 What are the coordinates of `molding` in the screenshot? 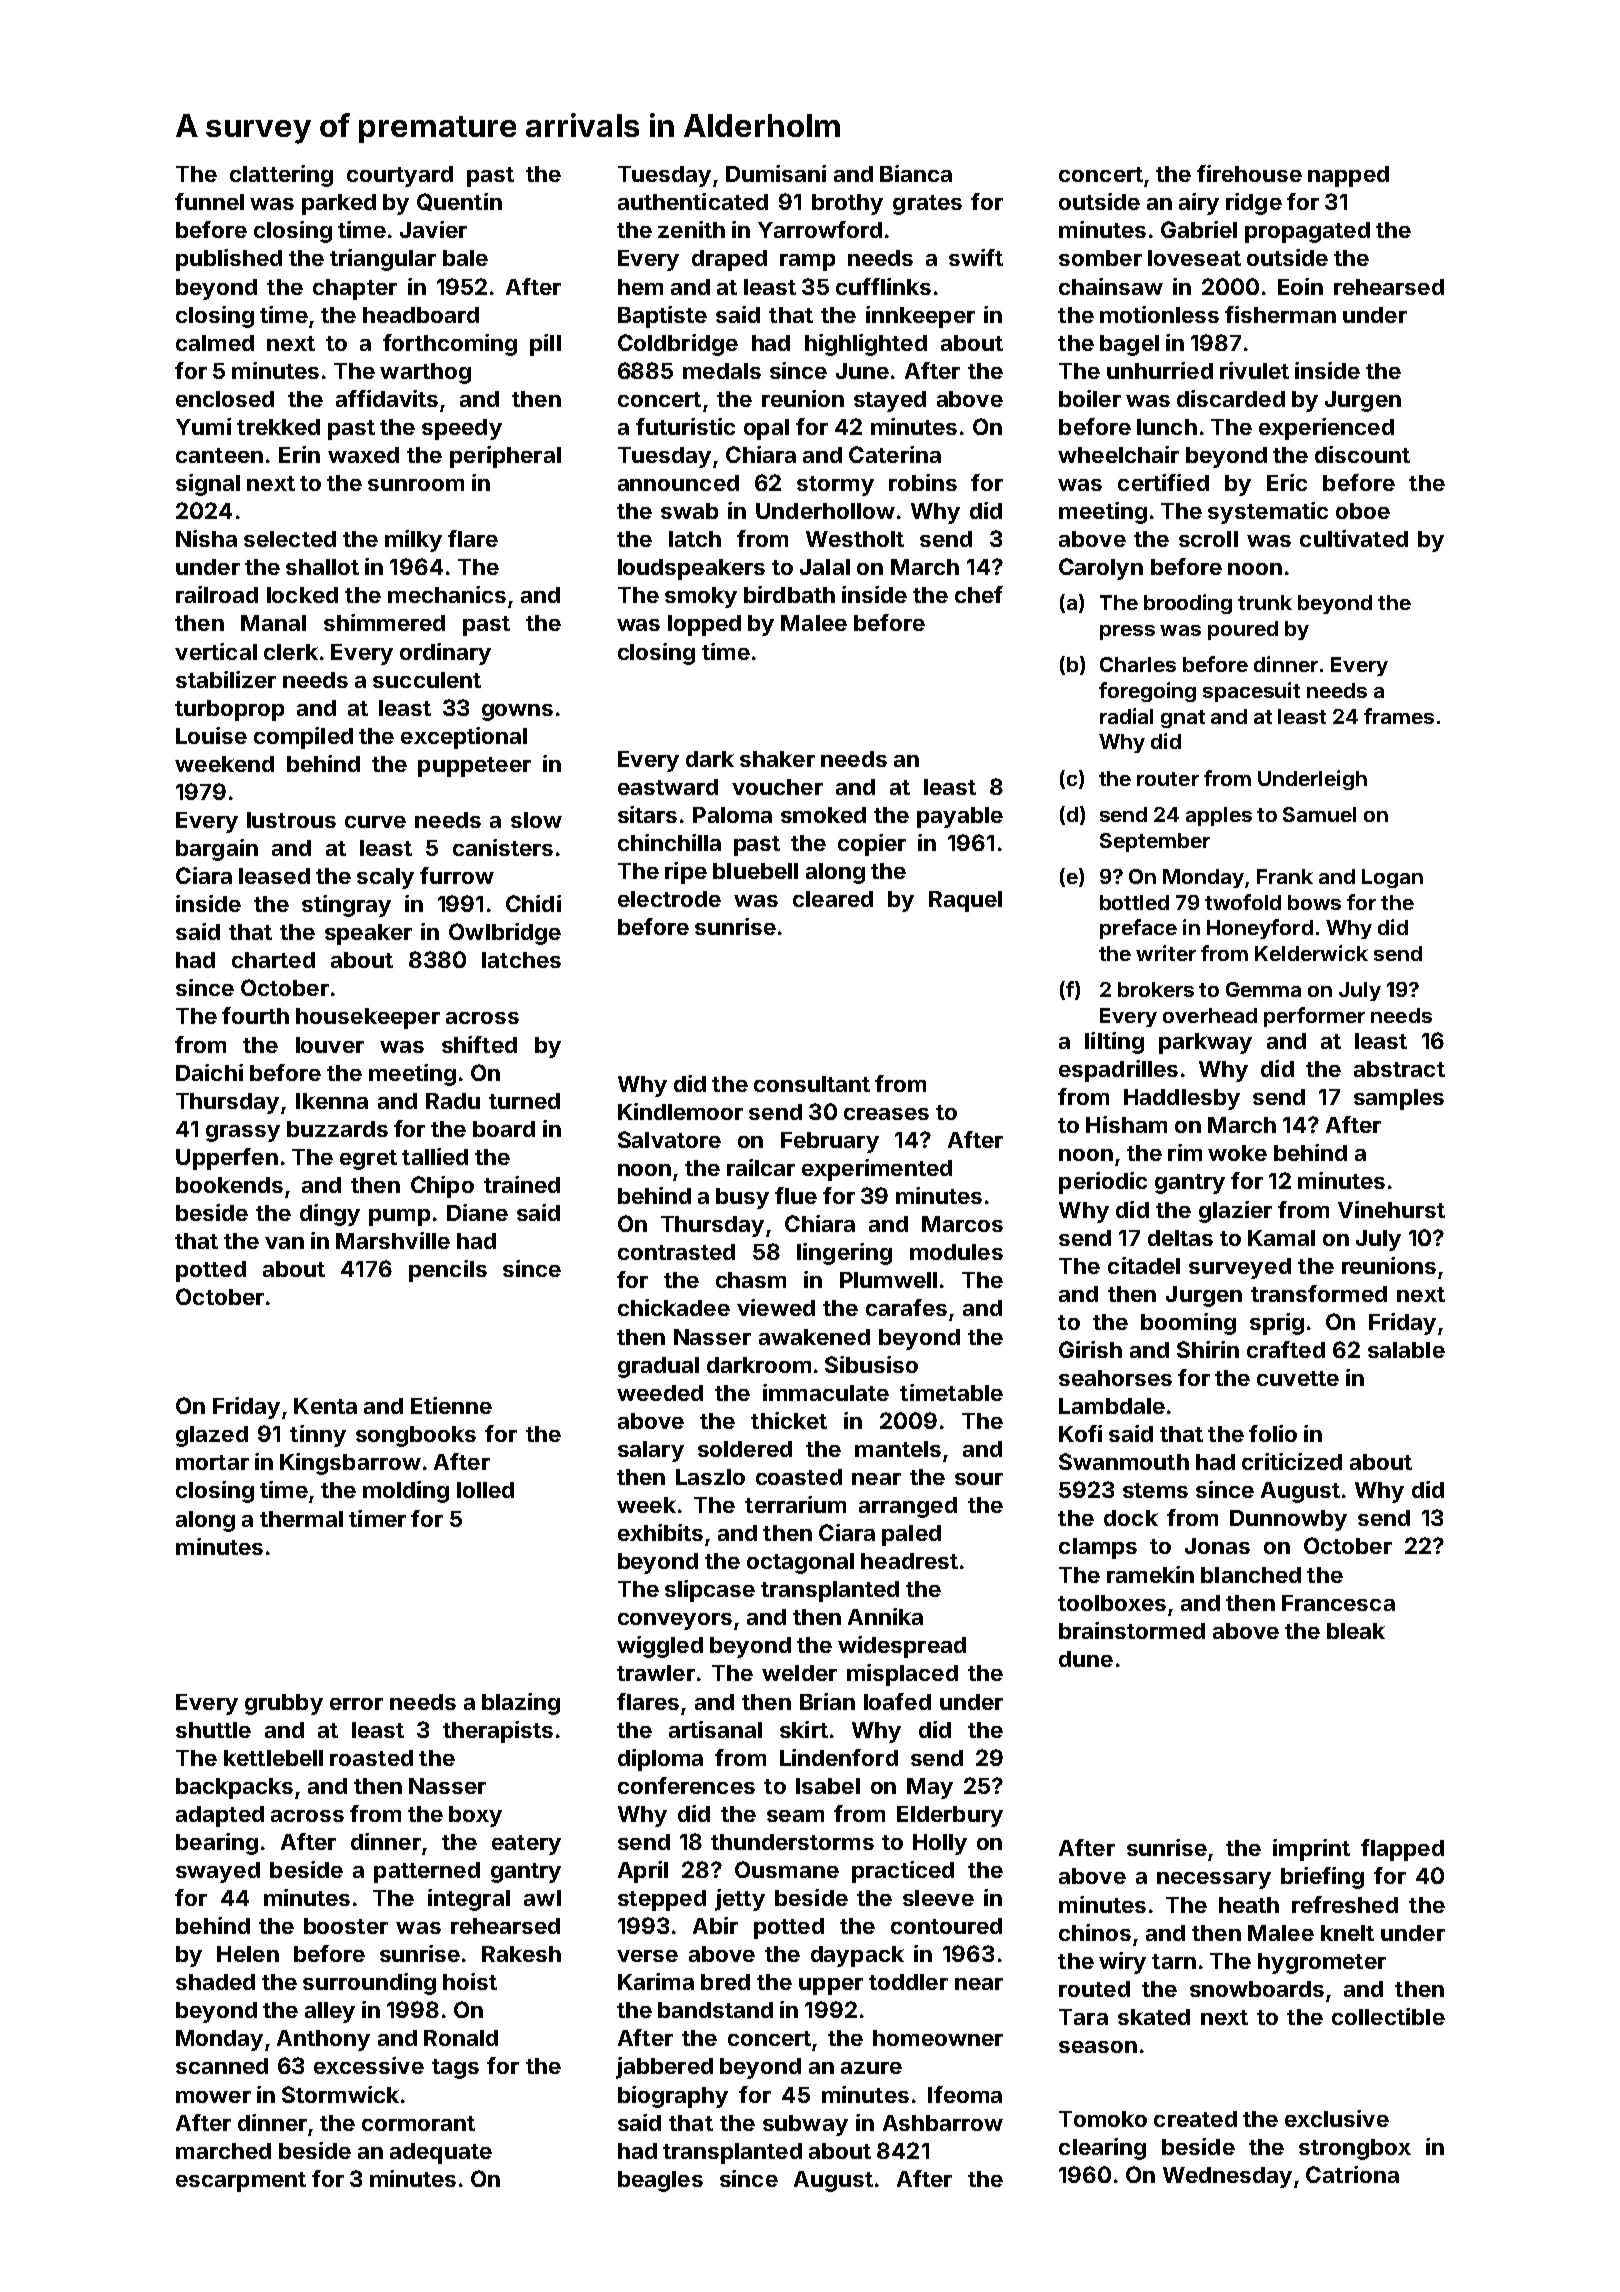 It's located at (406, 1492).
